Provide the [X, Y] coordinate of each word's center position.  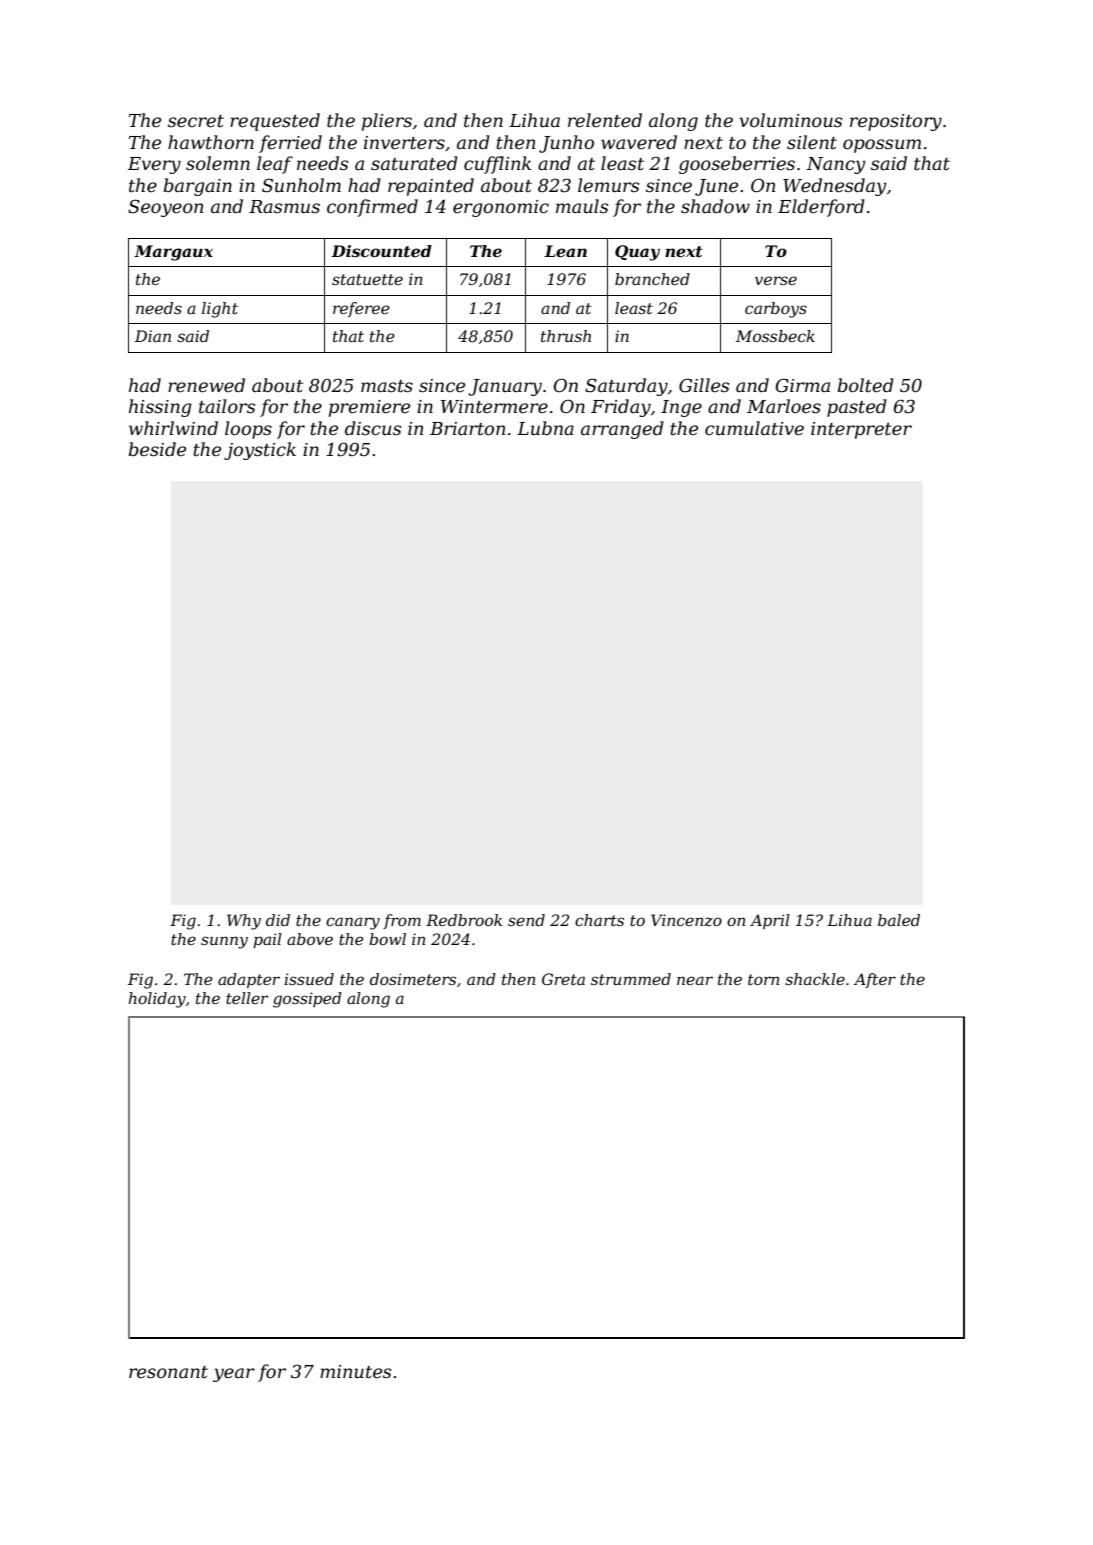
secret [196, 121]
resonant [168, 1372]
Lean [565, 251]
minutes [355, 1372]
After [875, 980]
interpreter [861, 430]
